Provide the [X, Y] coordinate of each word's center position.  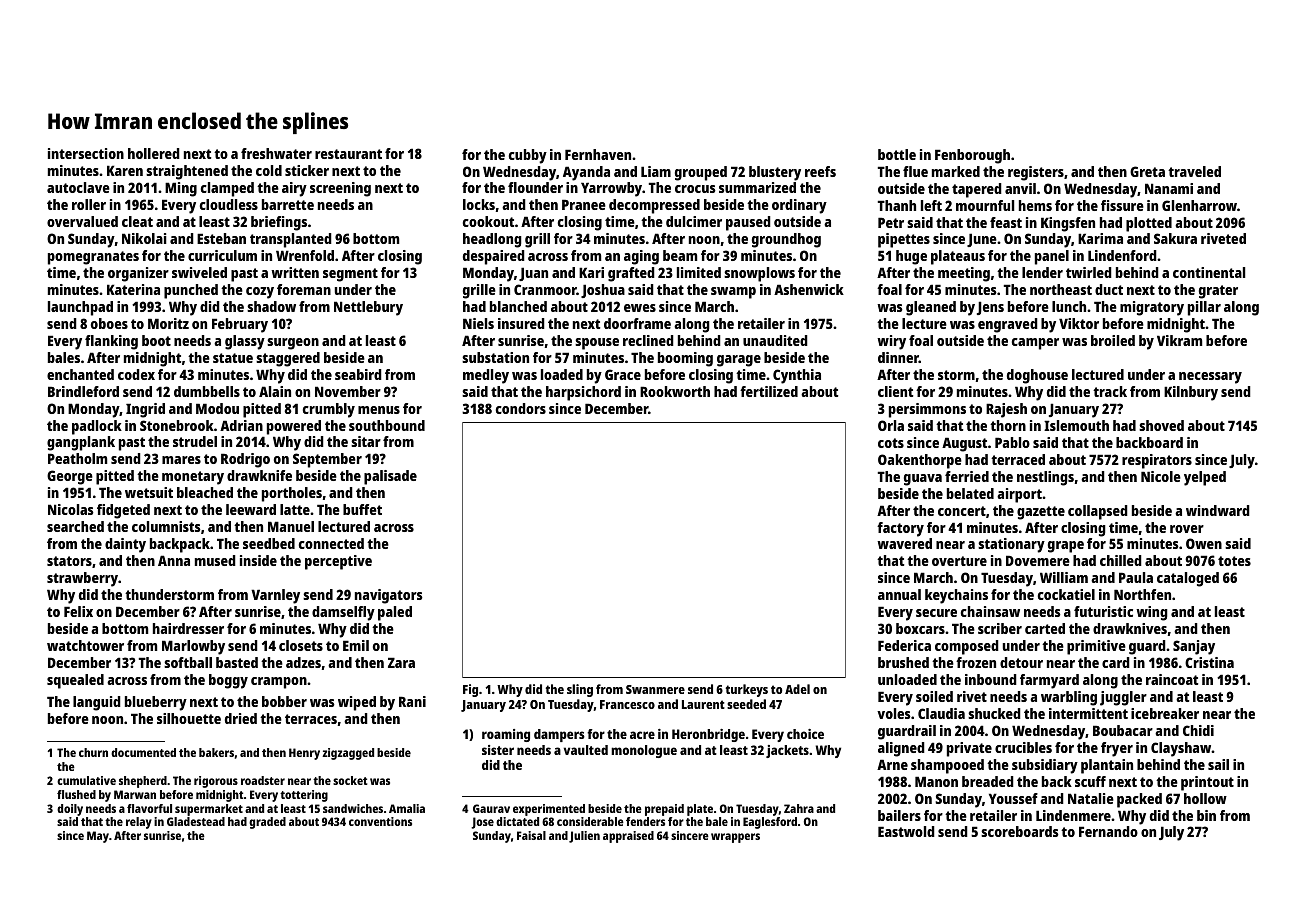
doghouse [1037, 376]
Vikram [1179, 340]
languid [97, 703]
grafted [631, 274]
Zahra [799, 808]
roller [89, 204]
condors [521, 408]
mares [181, 460]
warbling [1069, 698]
